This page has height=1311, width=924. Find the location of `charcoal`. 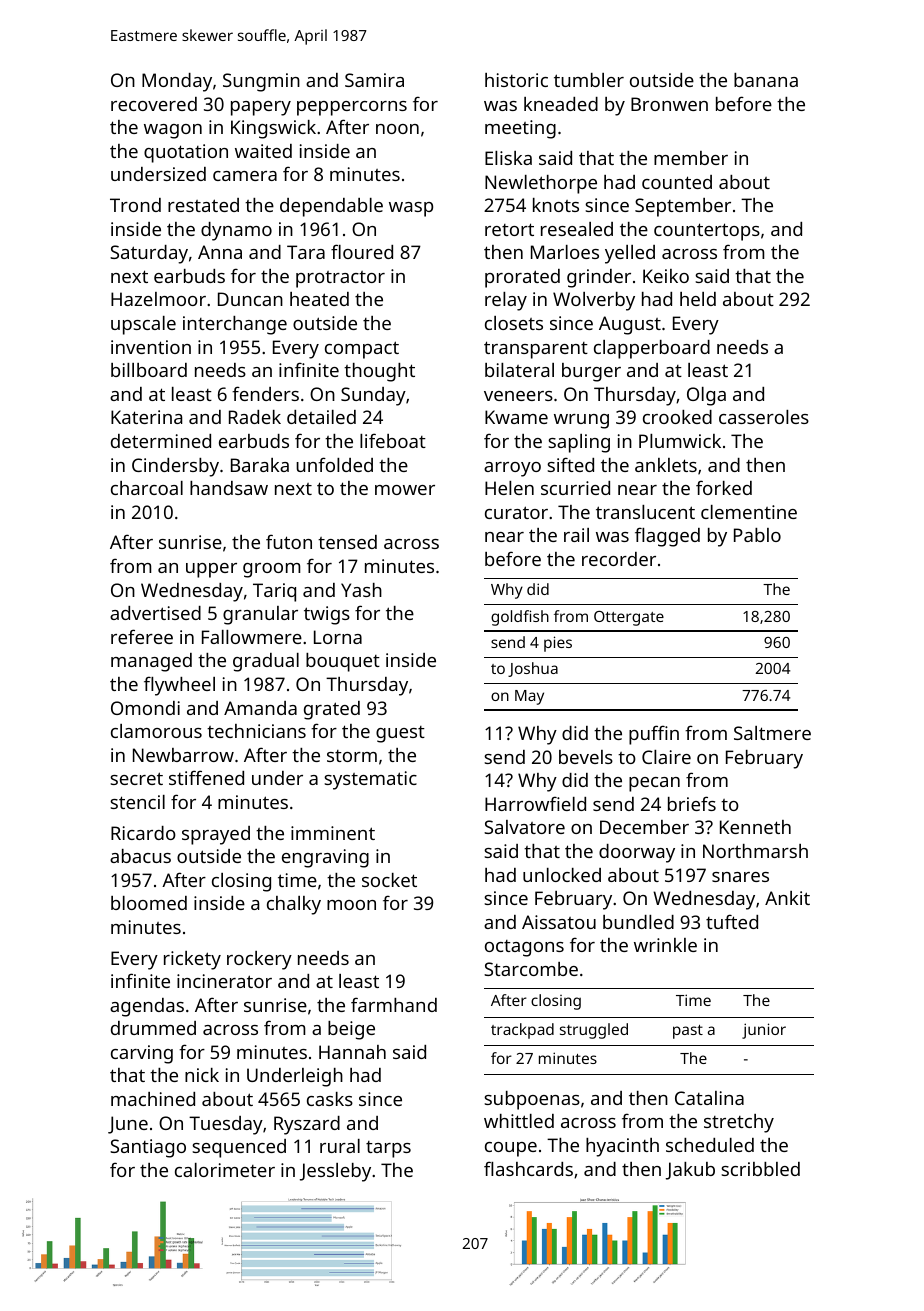

charcoal is located at coordinates (147, 488).
